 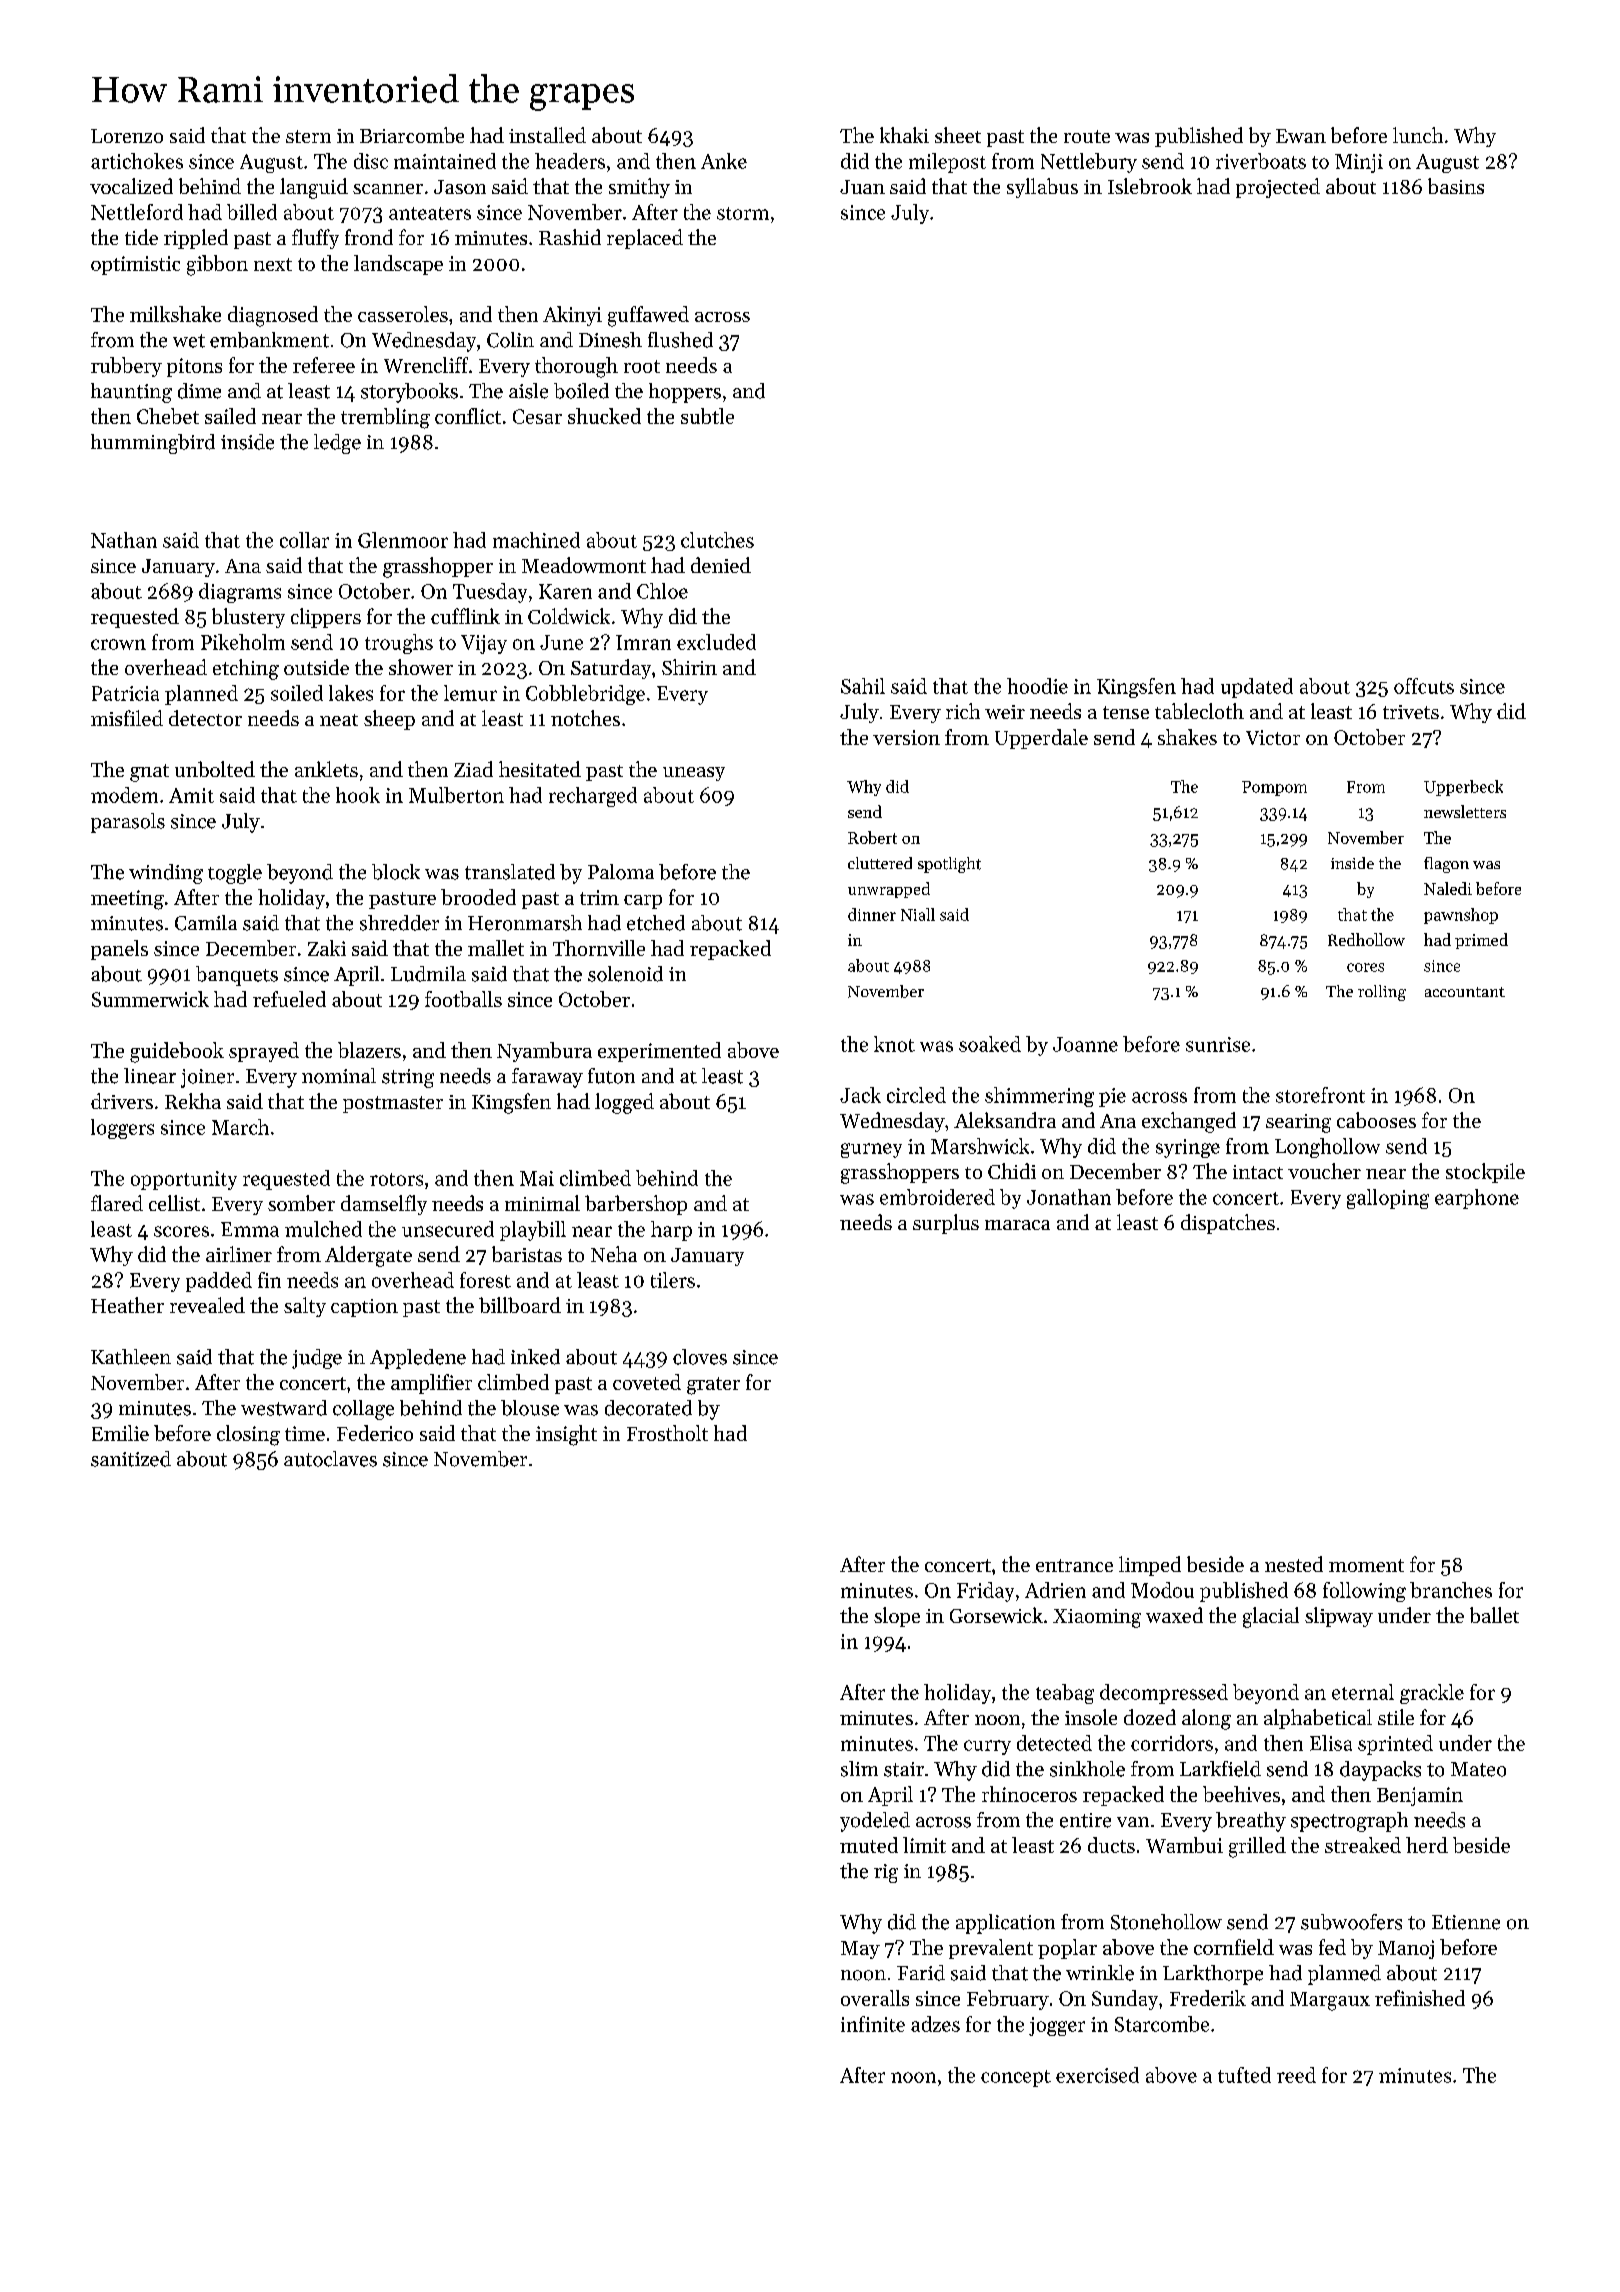 I want to click on ballet, so click(x=1494, y=1615).
